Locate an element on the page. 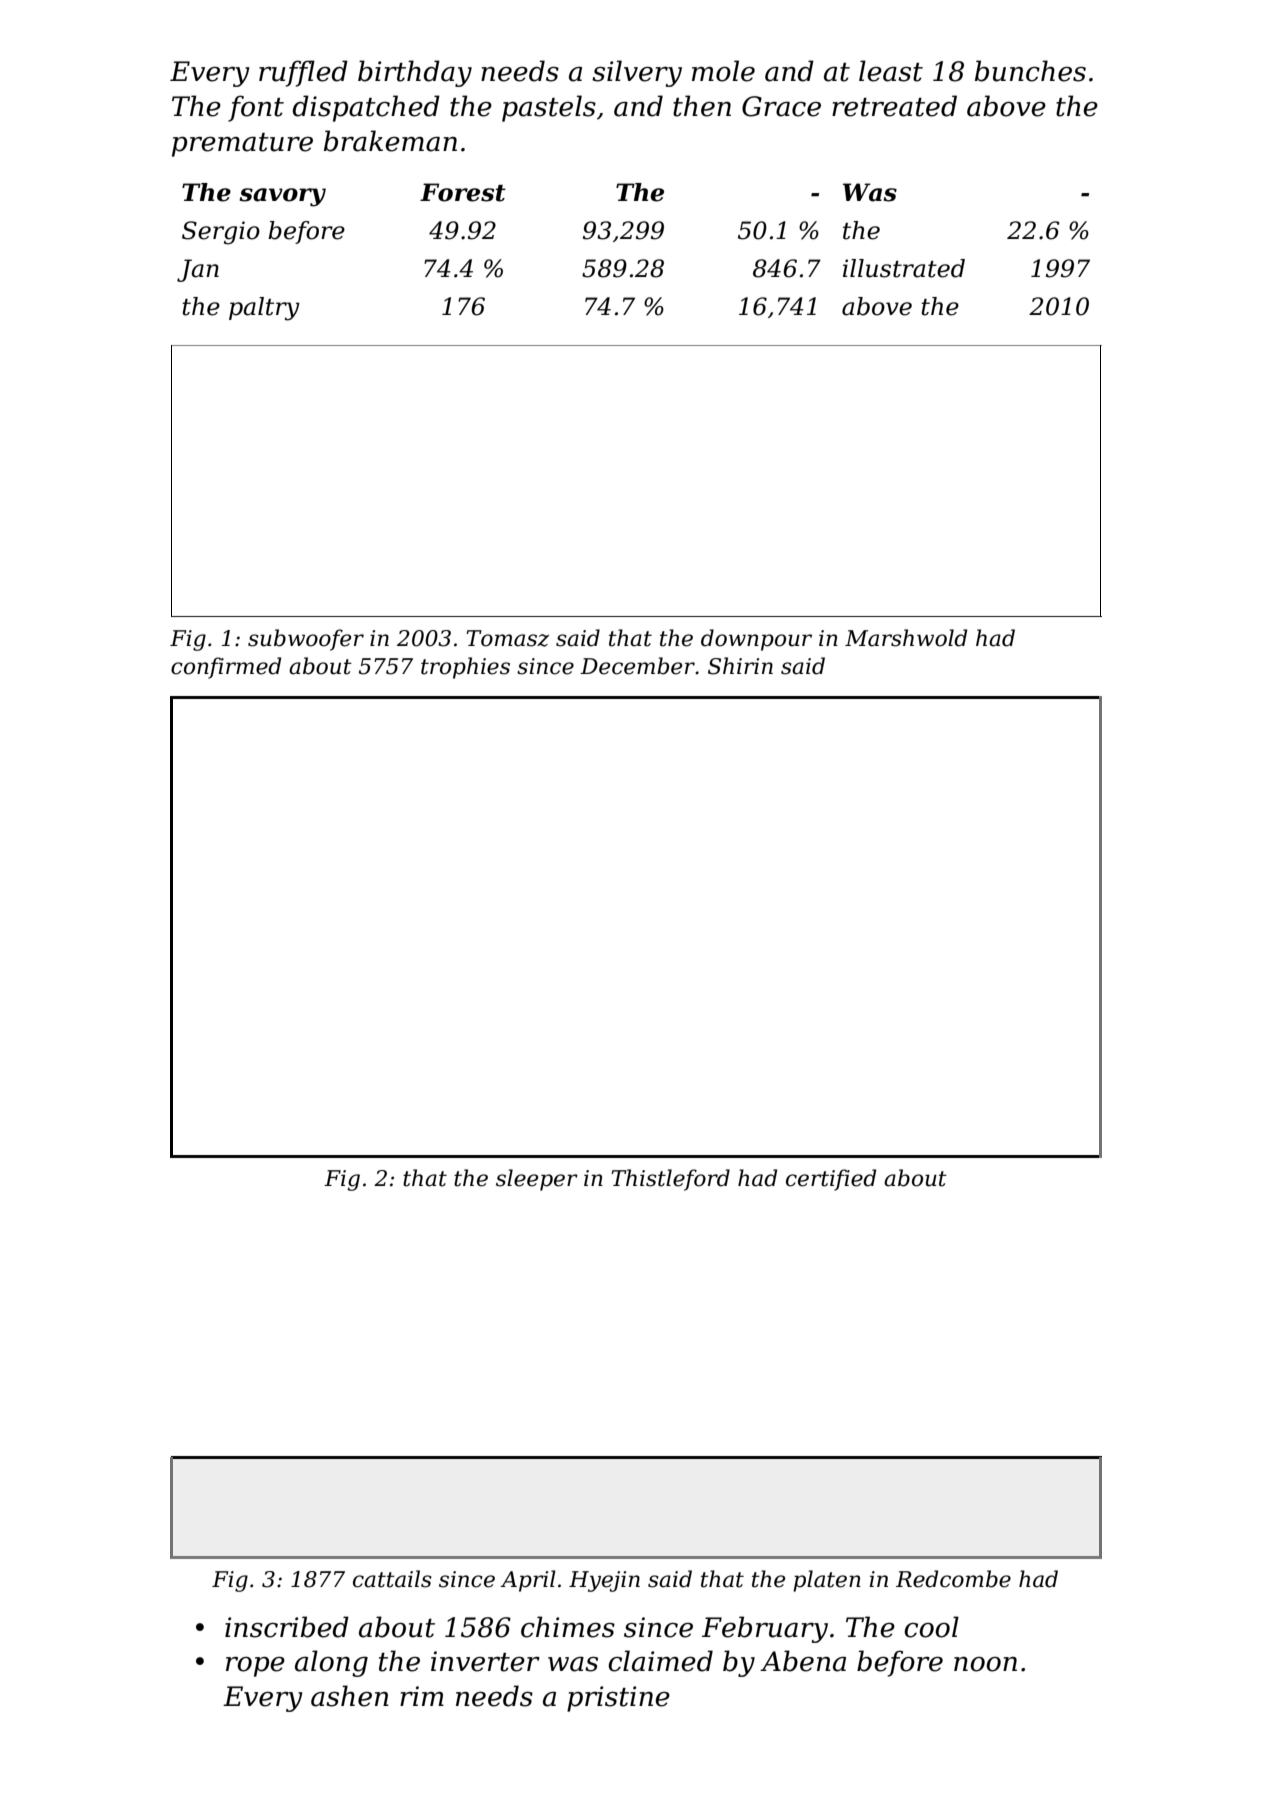 This image has height=1799, width=1272. Jan is located at coordinates (198, 270).
